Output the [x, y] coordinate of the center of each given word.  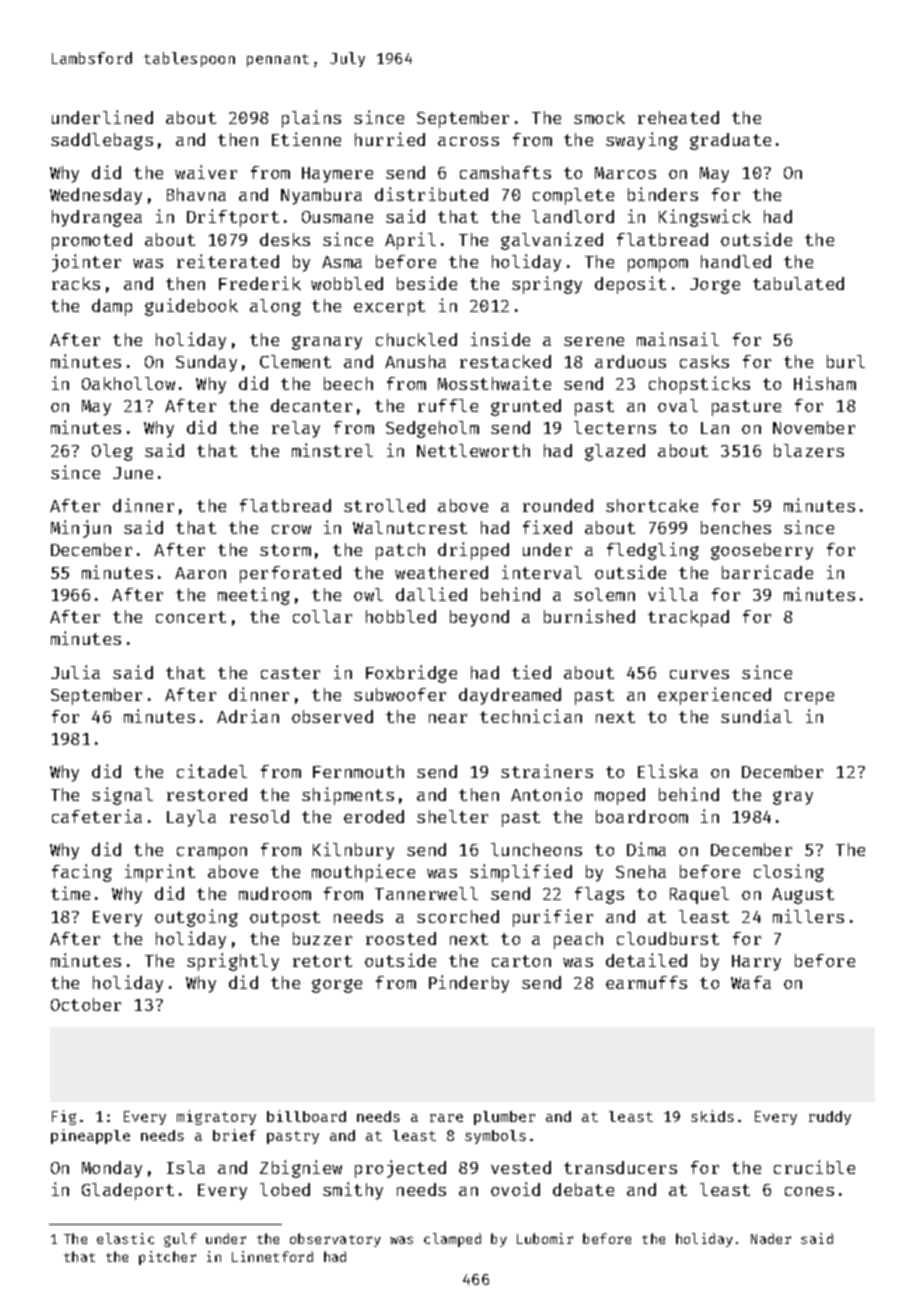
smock [599, 117]
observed [332, 716]
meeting [254, 596]
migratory [216, 1117]
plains [311, 119]
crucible [814, 1167]
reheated [678, 117]
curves [699, 674]
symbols [495, 1137]
